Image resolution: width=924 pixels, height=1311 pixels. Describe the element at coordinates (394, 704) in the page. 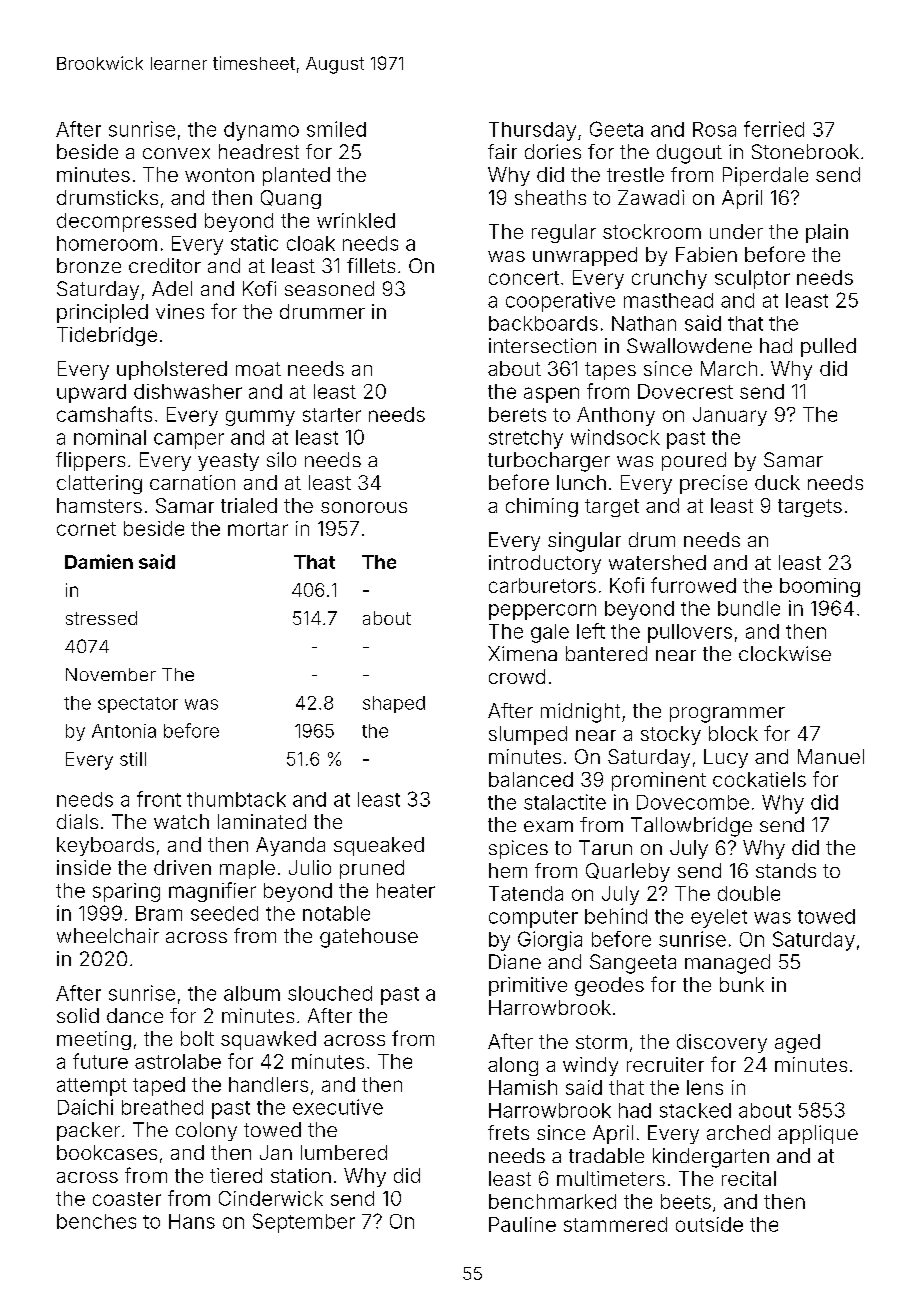

I see `shaped` at that location.
